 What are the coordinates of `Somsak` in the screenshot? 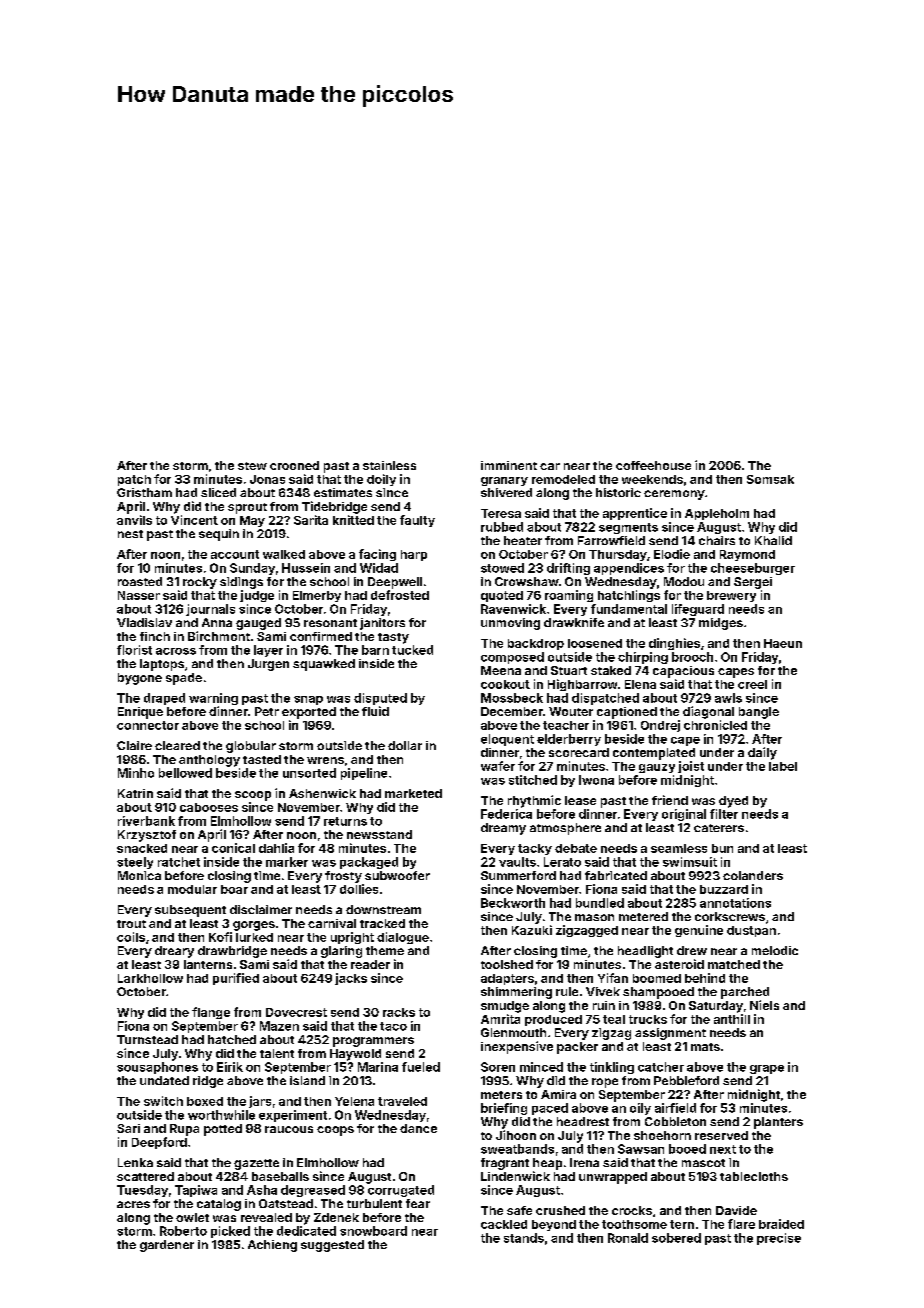 It's located at (770, 479).
